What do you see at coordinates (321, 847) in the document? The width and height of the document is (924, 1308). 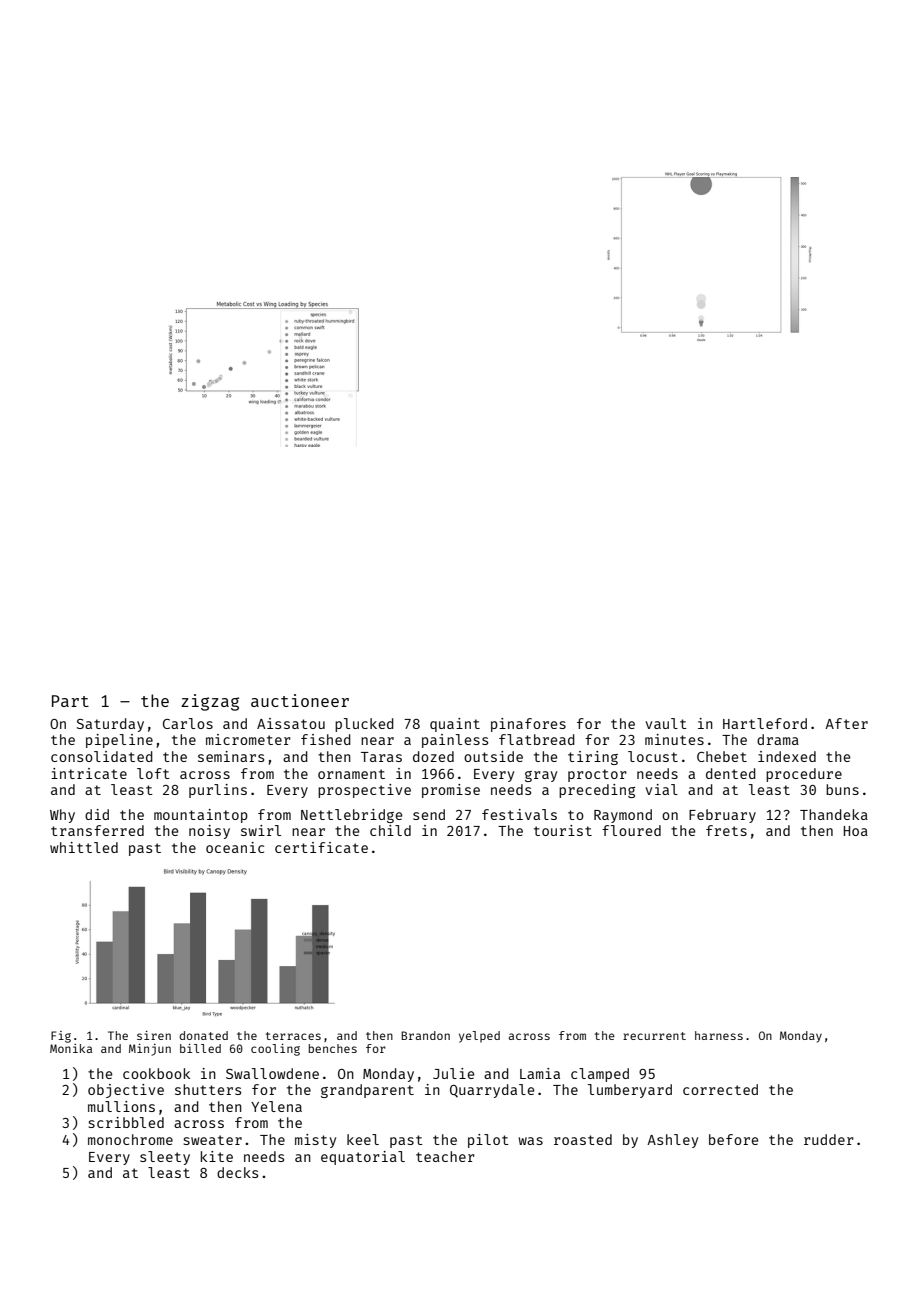 I see `certificate` at bounding box center [321, 847].
